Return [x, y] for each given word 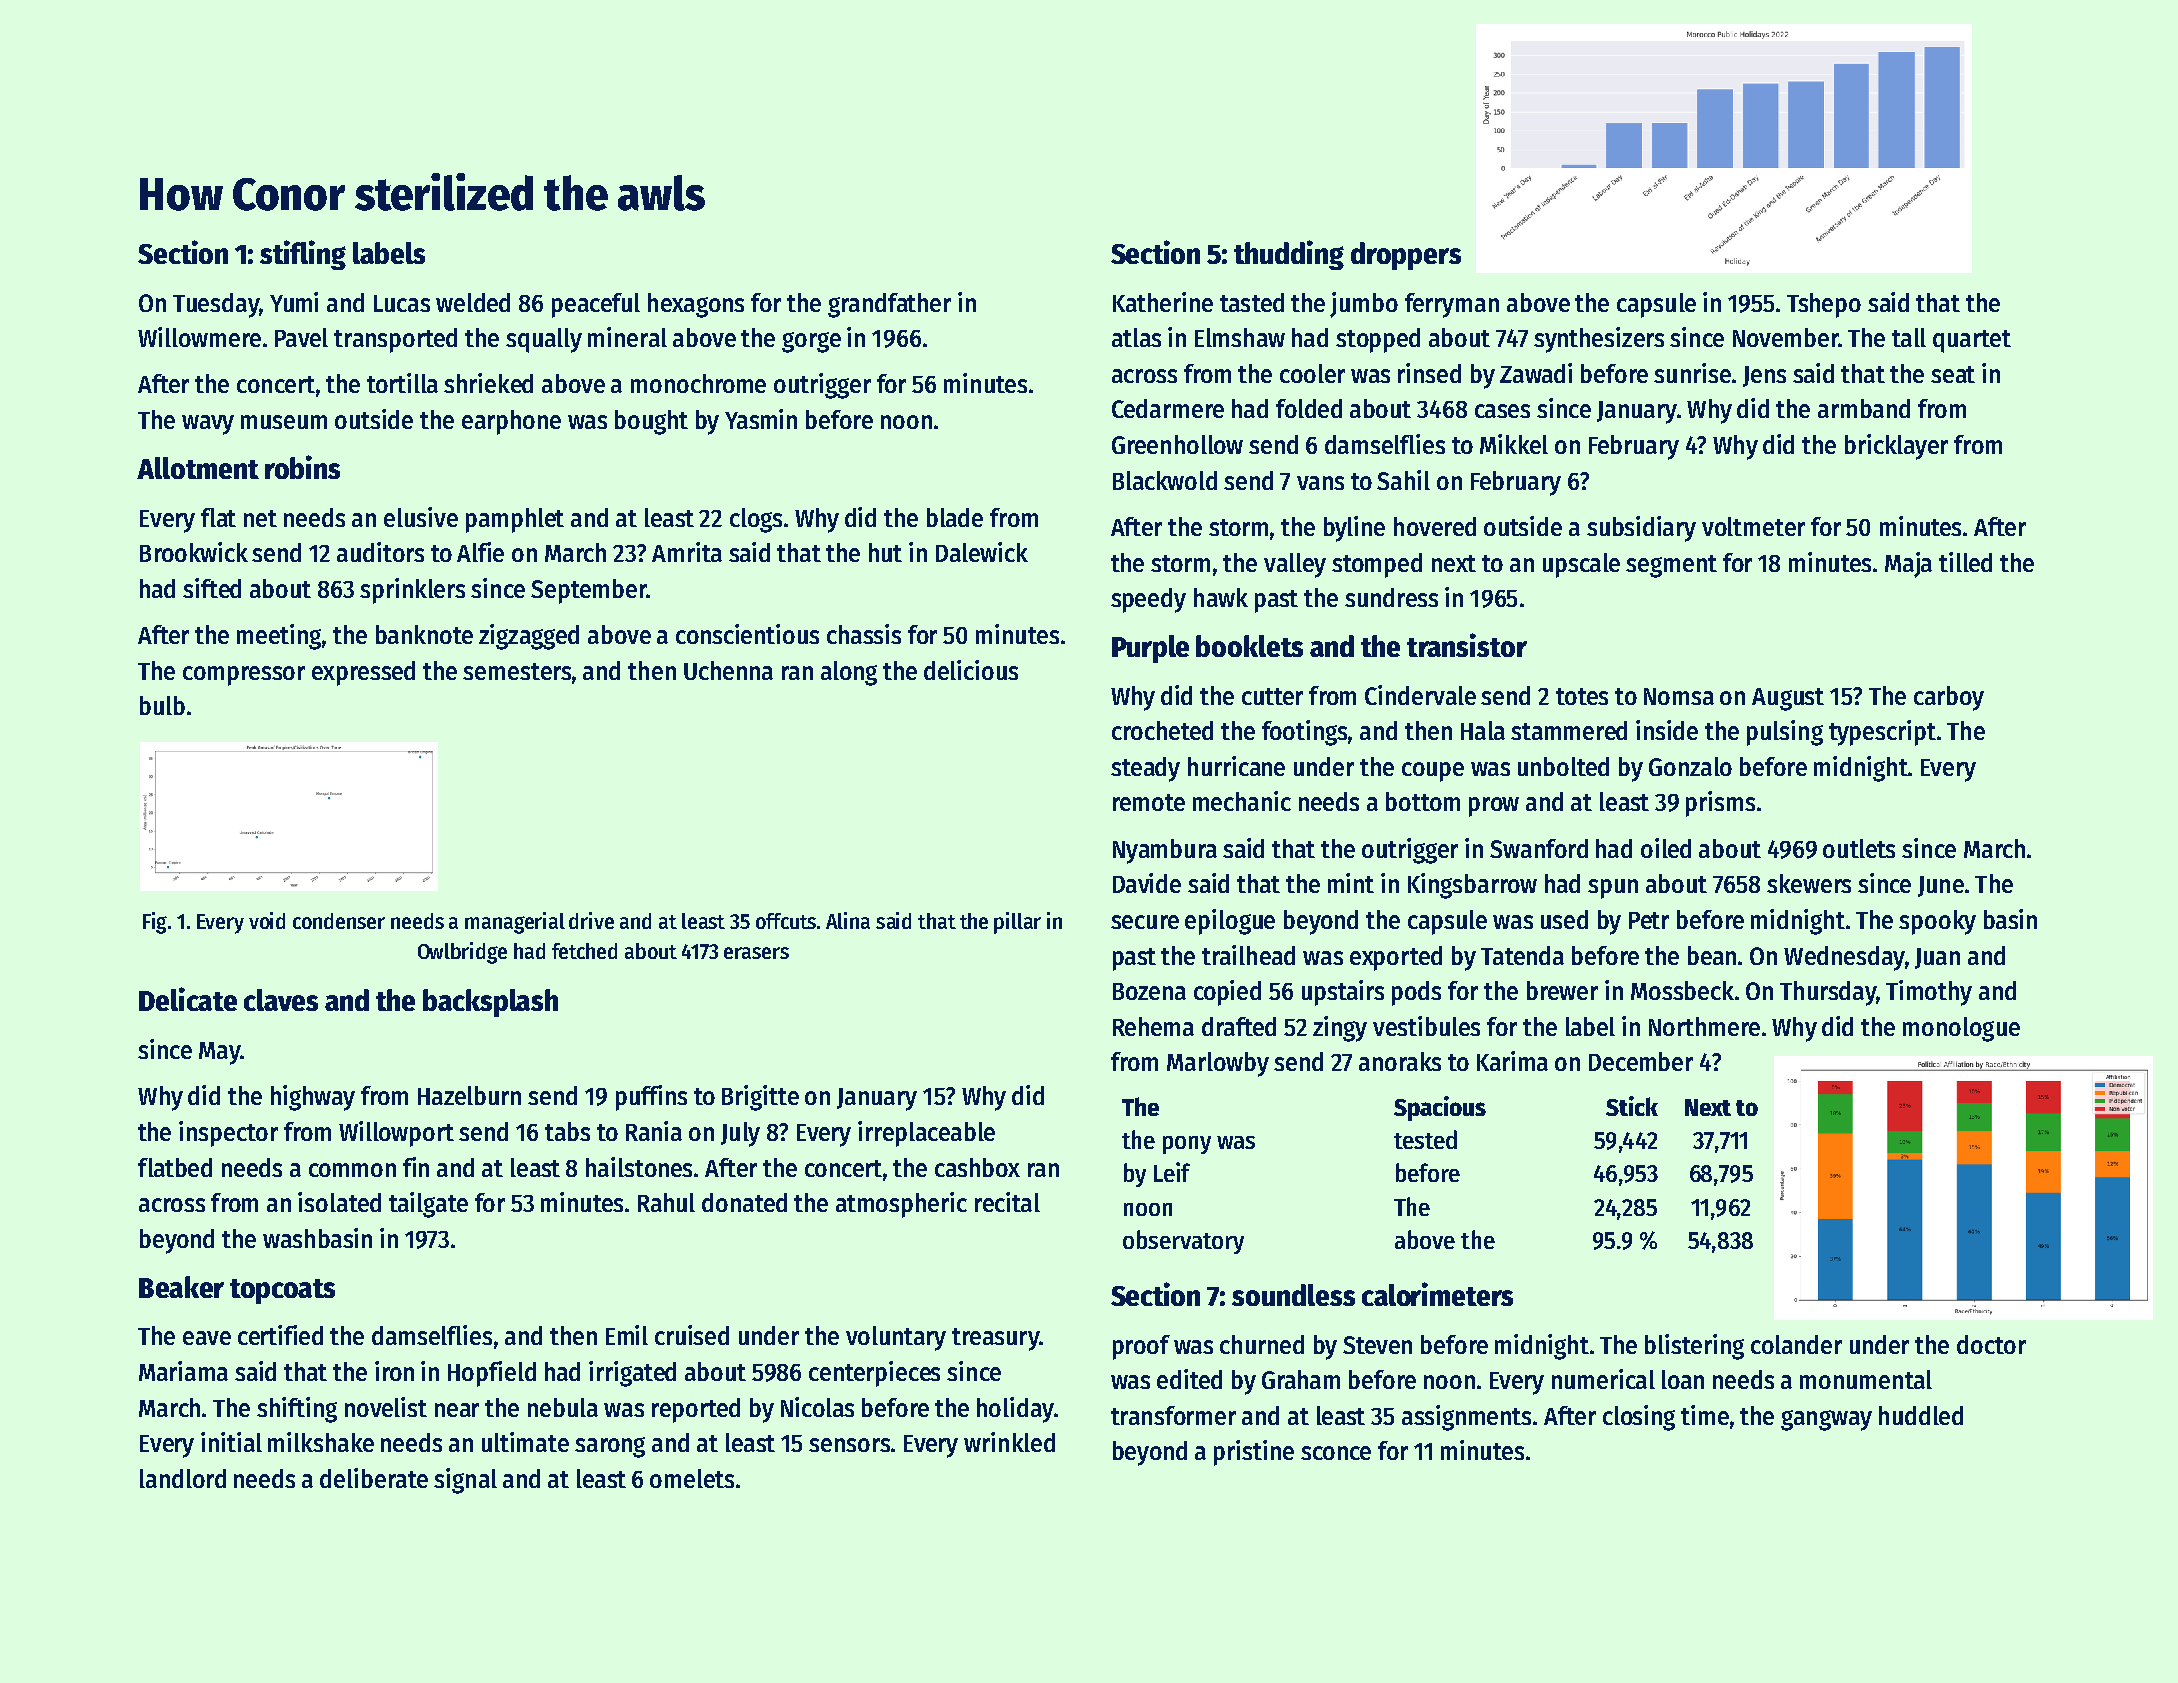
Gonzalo [1690, 766]
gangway [1826, 1420]
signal [465, 1481]
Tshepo [1824, 305]
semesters [517, 671]
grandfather [889, 305]
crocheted [1162, 730]
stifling [303, 255]
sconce [1336, 1453]
